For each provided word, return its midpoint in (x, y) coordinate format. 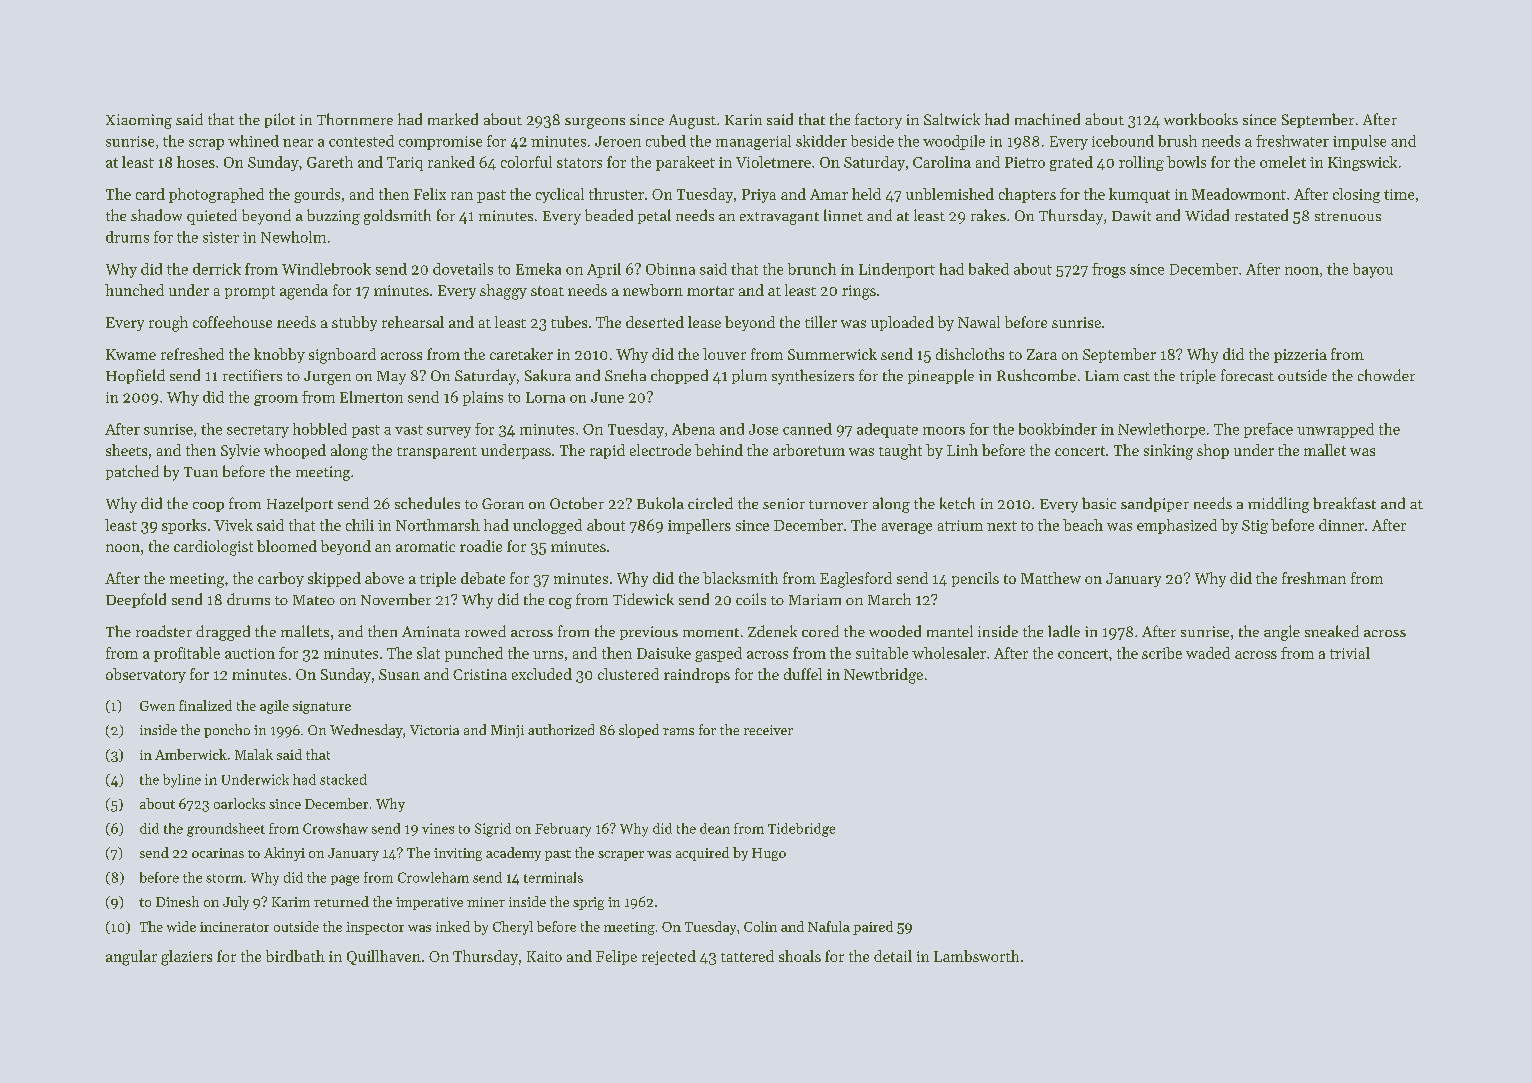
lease (704, 322)
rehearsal (413, 322)
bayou (1373, 270)
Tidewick (643, 599)
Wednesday (366, 731)
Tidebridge (801, 830)
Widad (1207, 215)
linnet (843, 215)
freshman (1314, 578)
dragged (223, 633)
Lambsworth (976, 956)
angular (131, 958)
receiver (768, 730)
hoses (196, 162)
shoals (800, 956)
